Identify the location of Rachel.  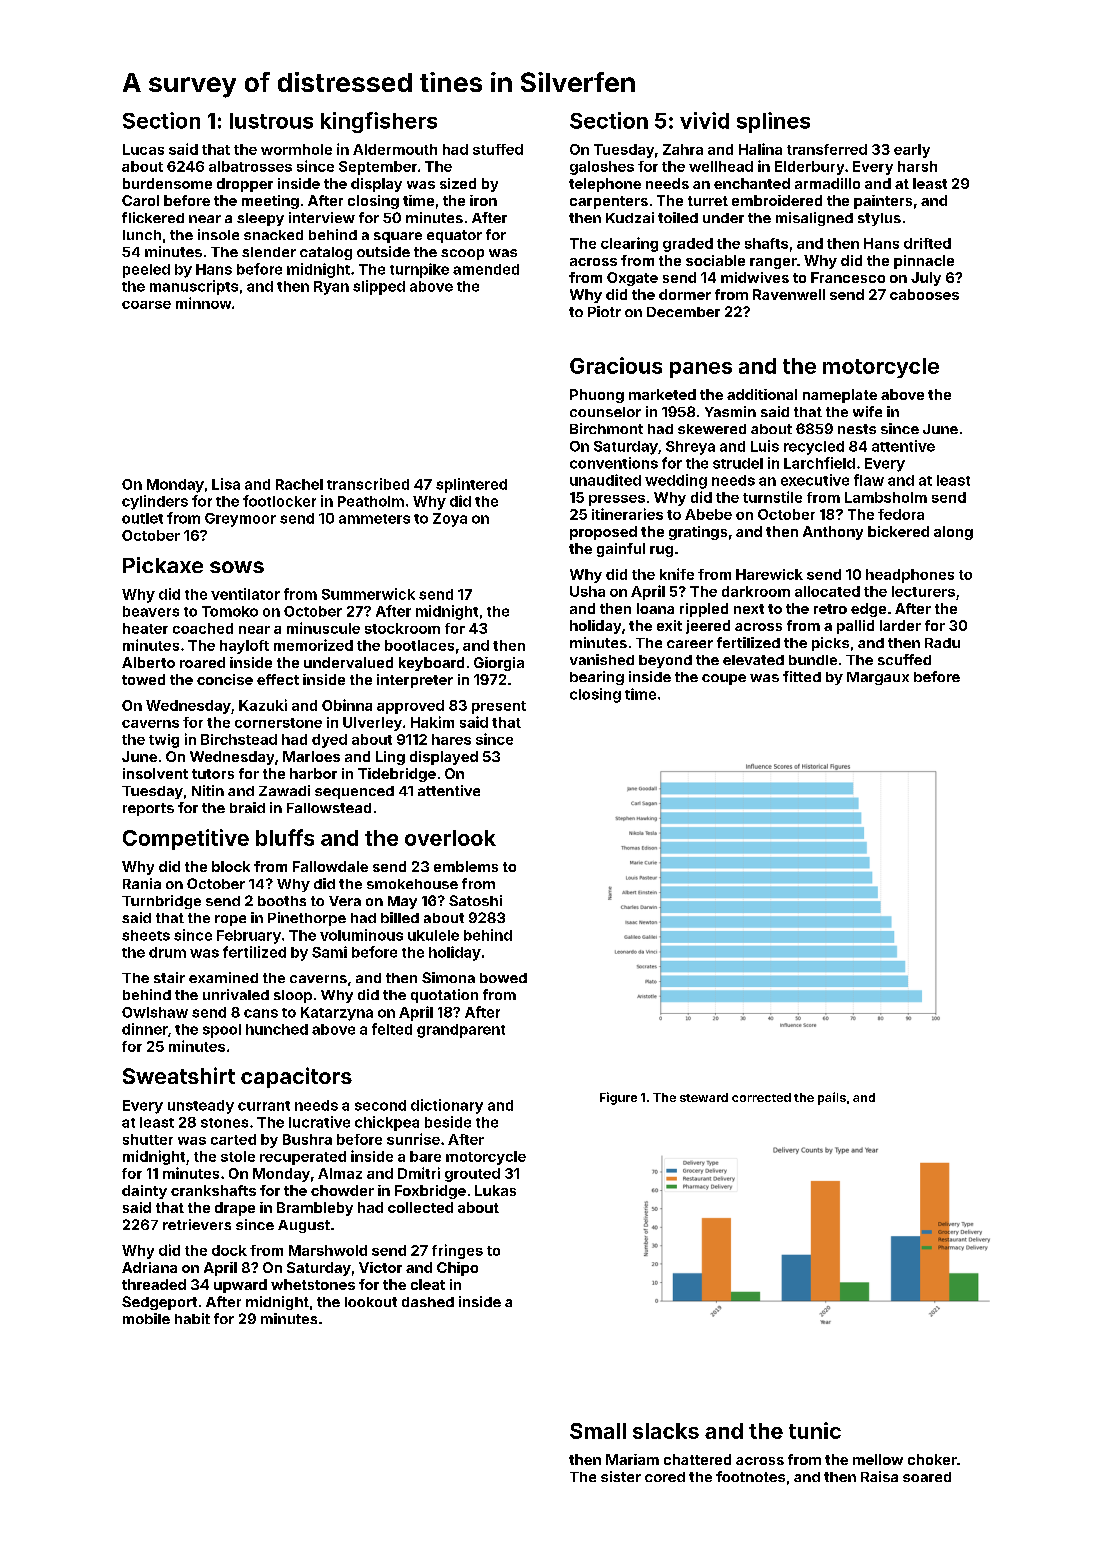
(299, 484).
